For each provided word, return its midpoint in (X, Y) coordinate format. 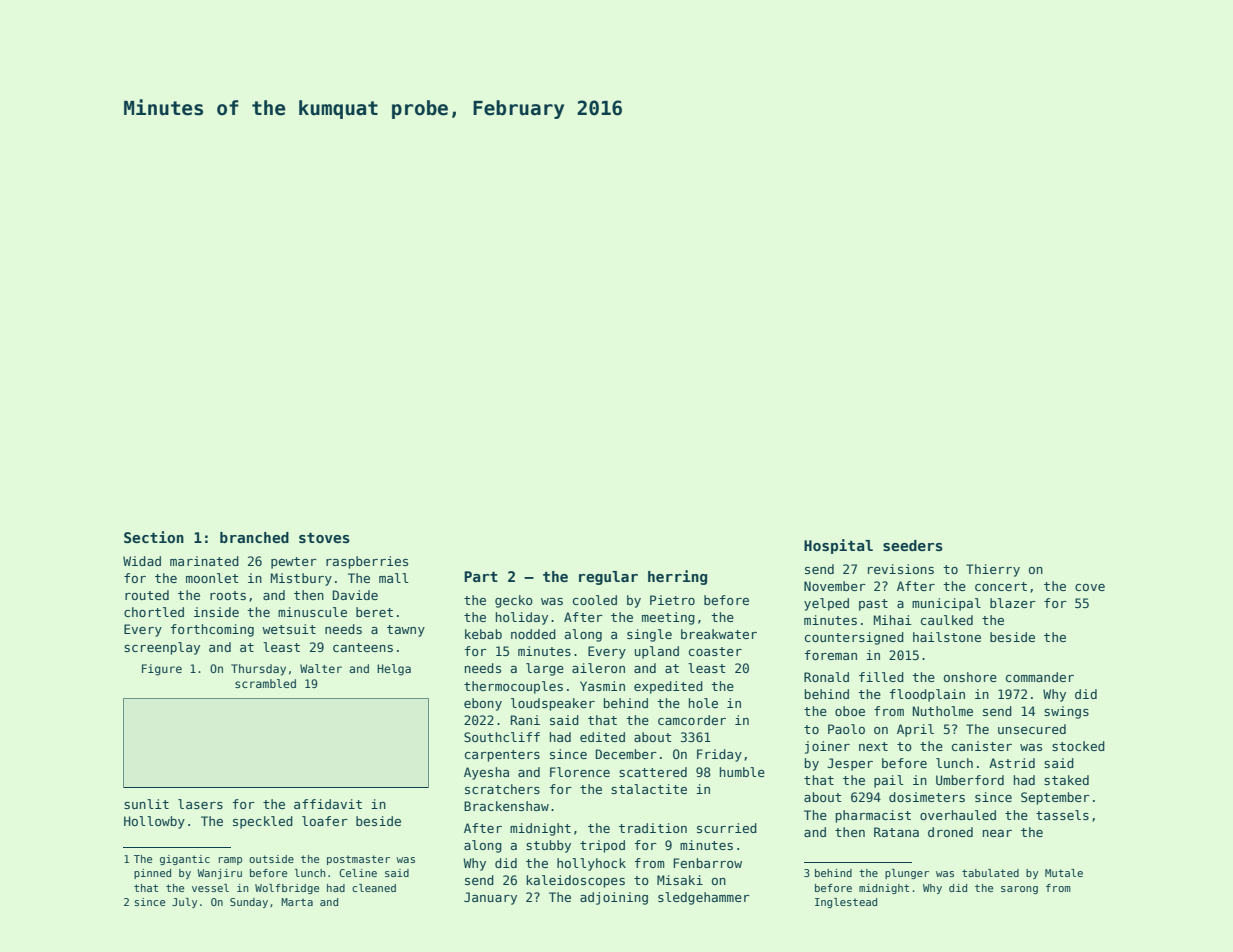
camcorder (692, 720)
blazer (1013, 603)
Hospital (838, 546)
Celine (358, 873)
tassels (1062, 815)
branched (254, 537)
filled (881, 677)
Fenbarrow (707, 863)
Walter (321, 668)
